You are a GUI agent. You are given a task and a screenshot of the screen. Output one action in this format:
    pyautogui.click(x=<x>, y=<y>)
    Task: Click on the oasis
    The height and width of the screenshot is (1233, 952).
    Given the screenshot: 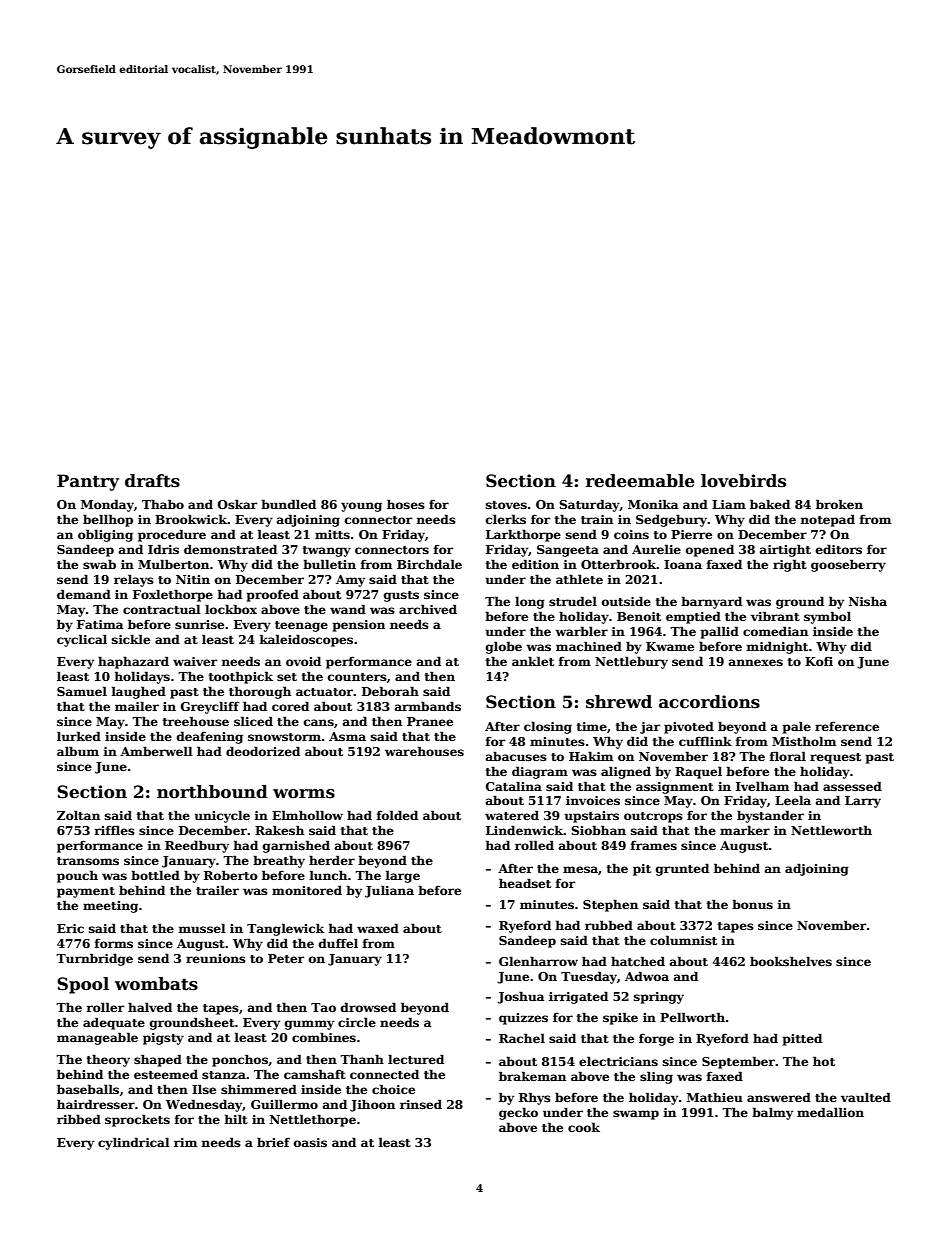 What is the action you would take?
    pyautogui.click(x=310, y=1142)
